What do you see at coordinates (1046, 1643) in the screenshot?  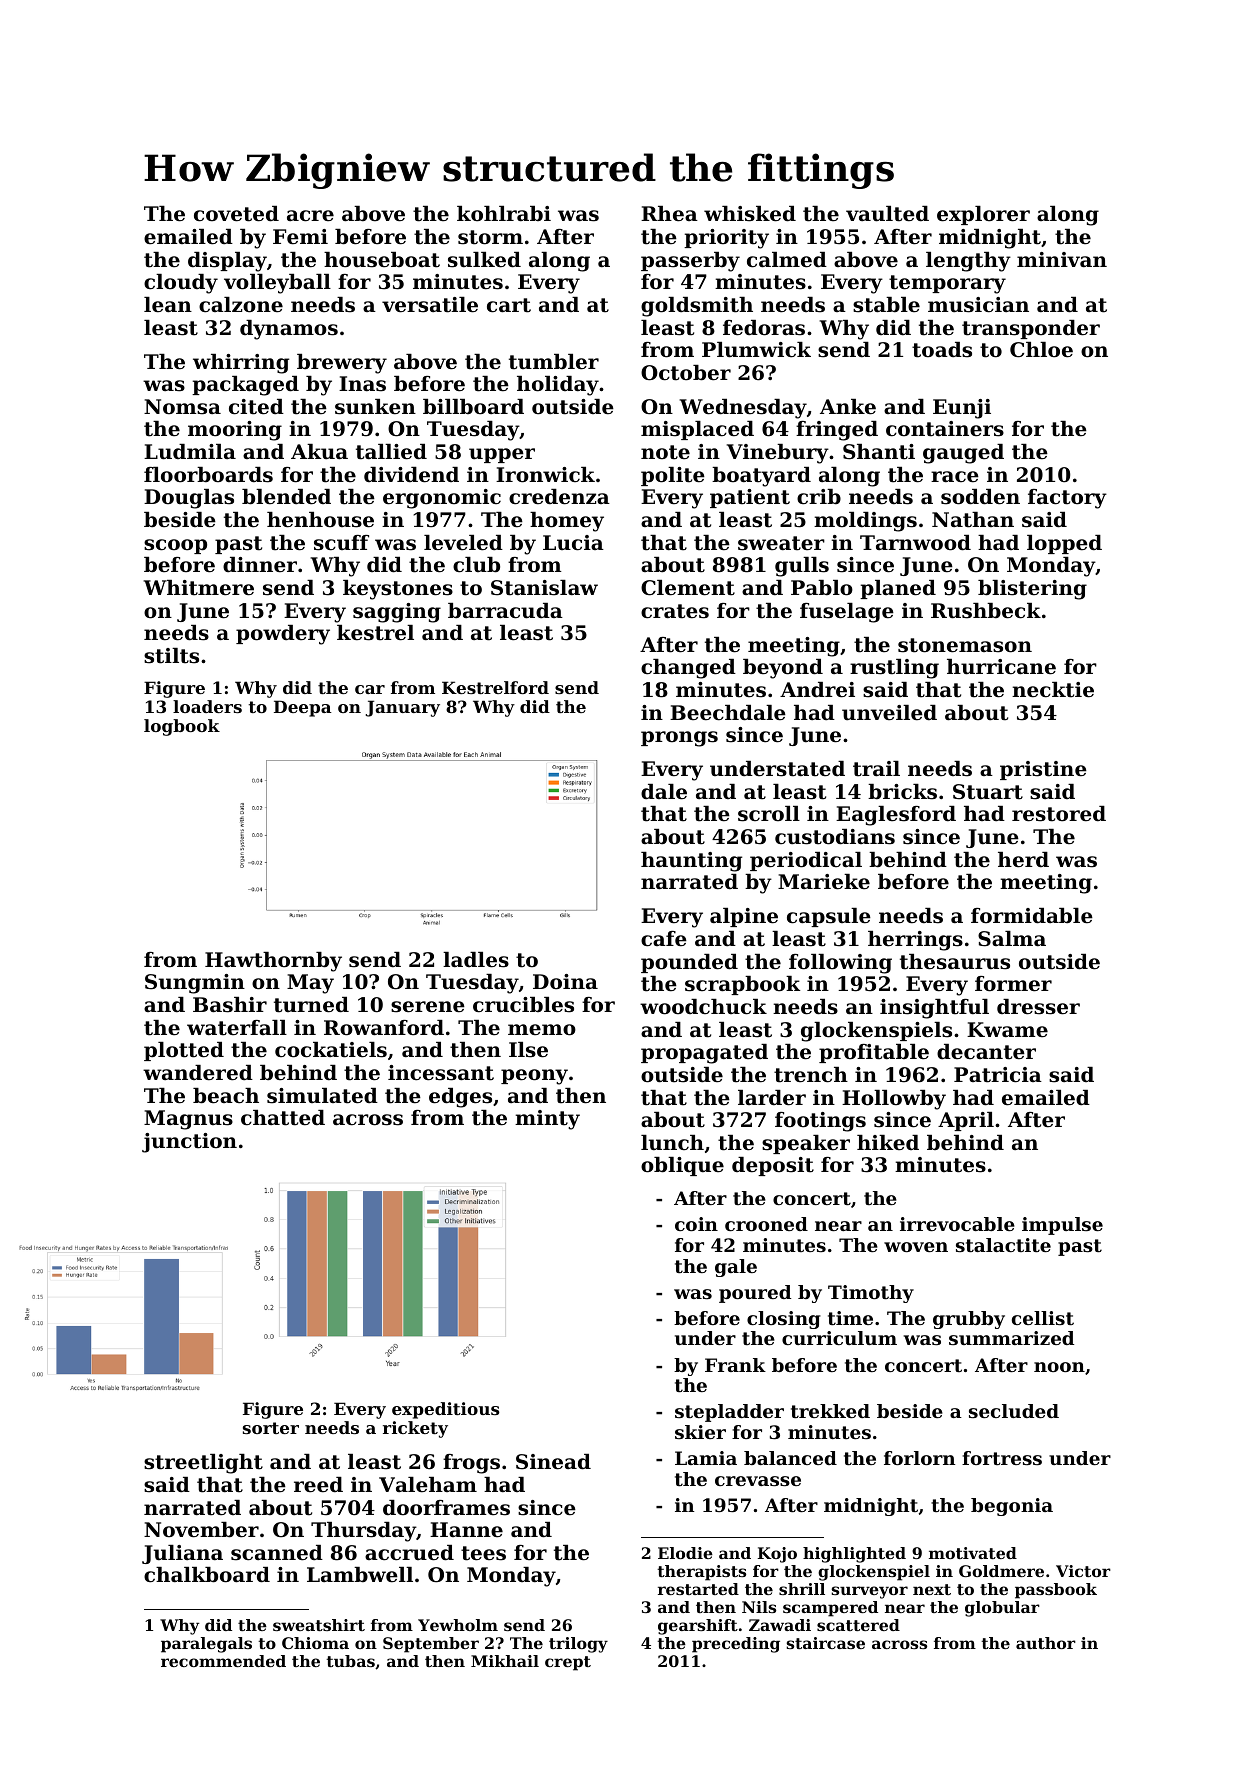 I see `author` at bounding box center [1046, 1643].
